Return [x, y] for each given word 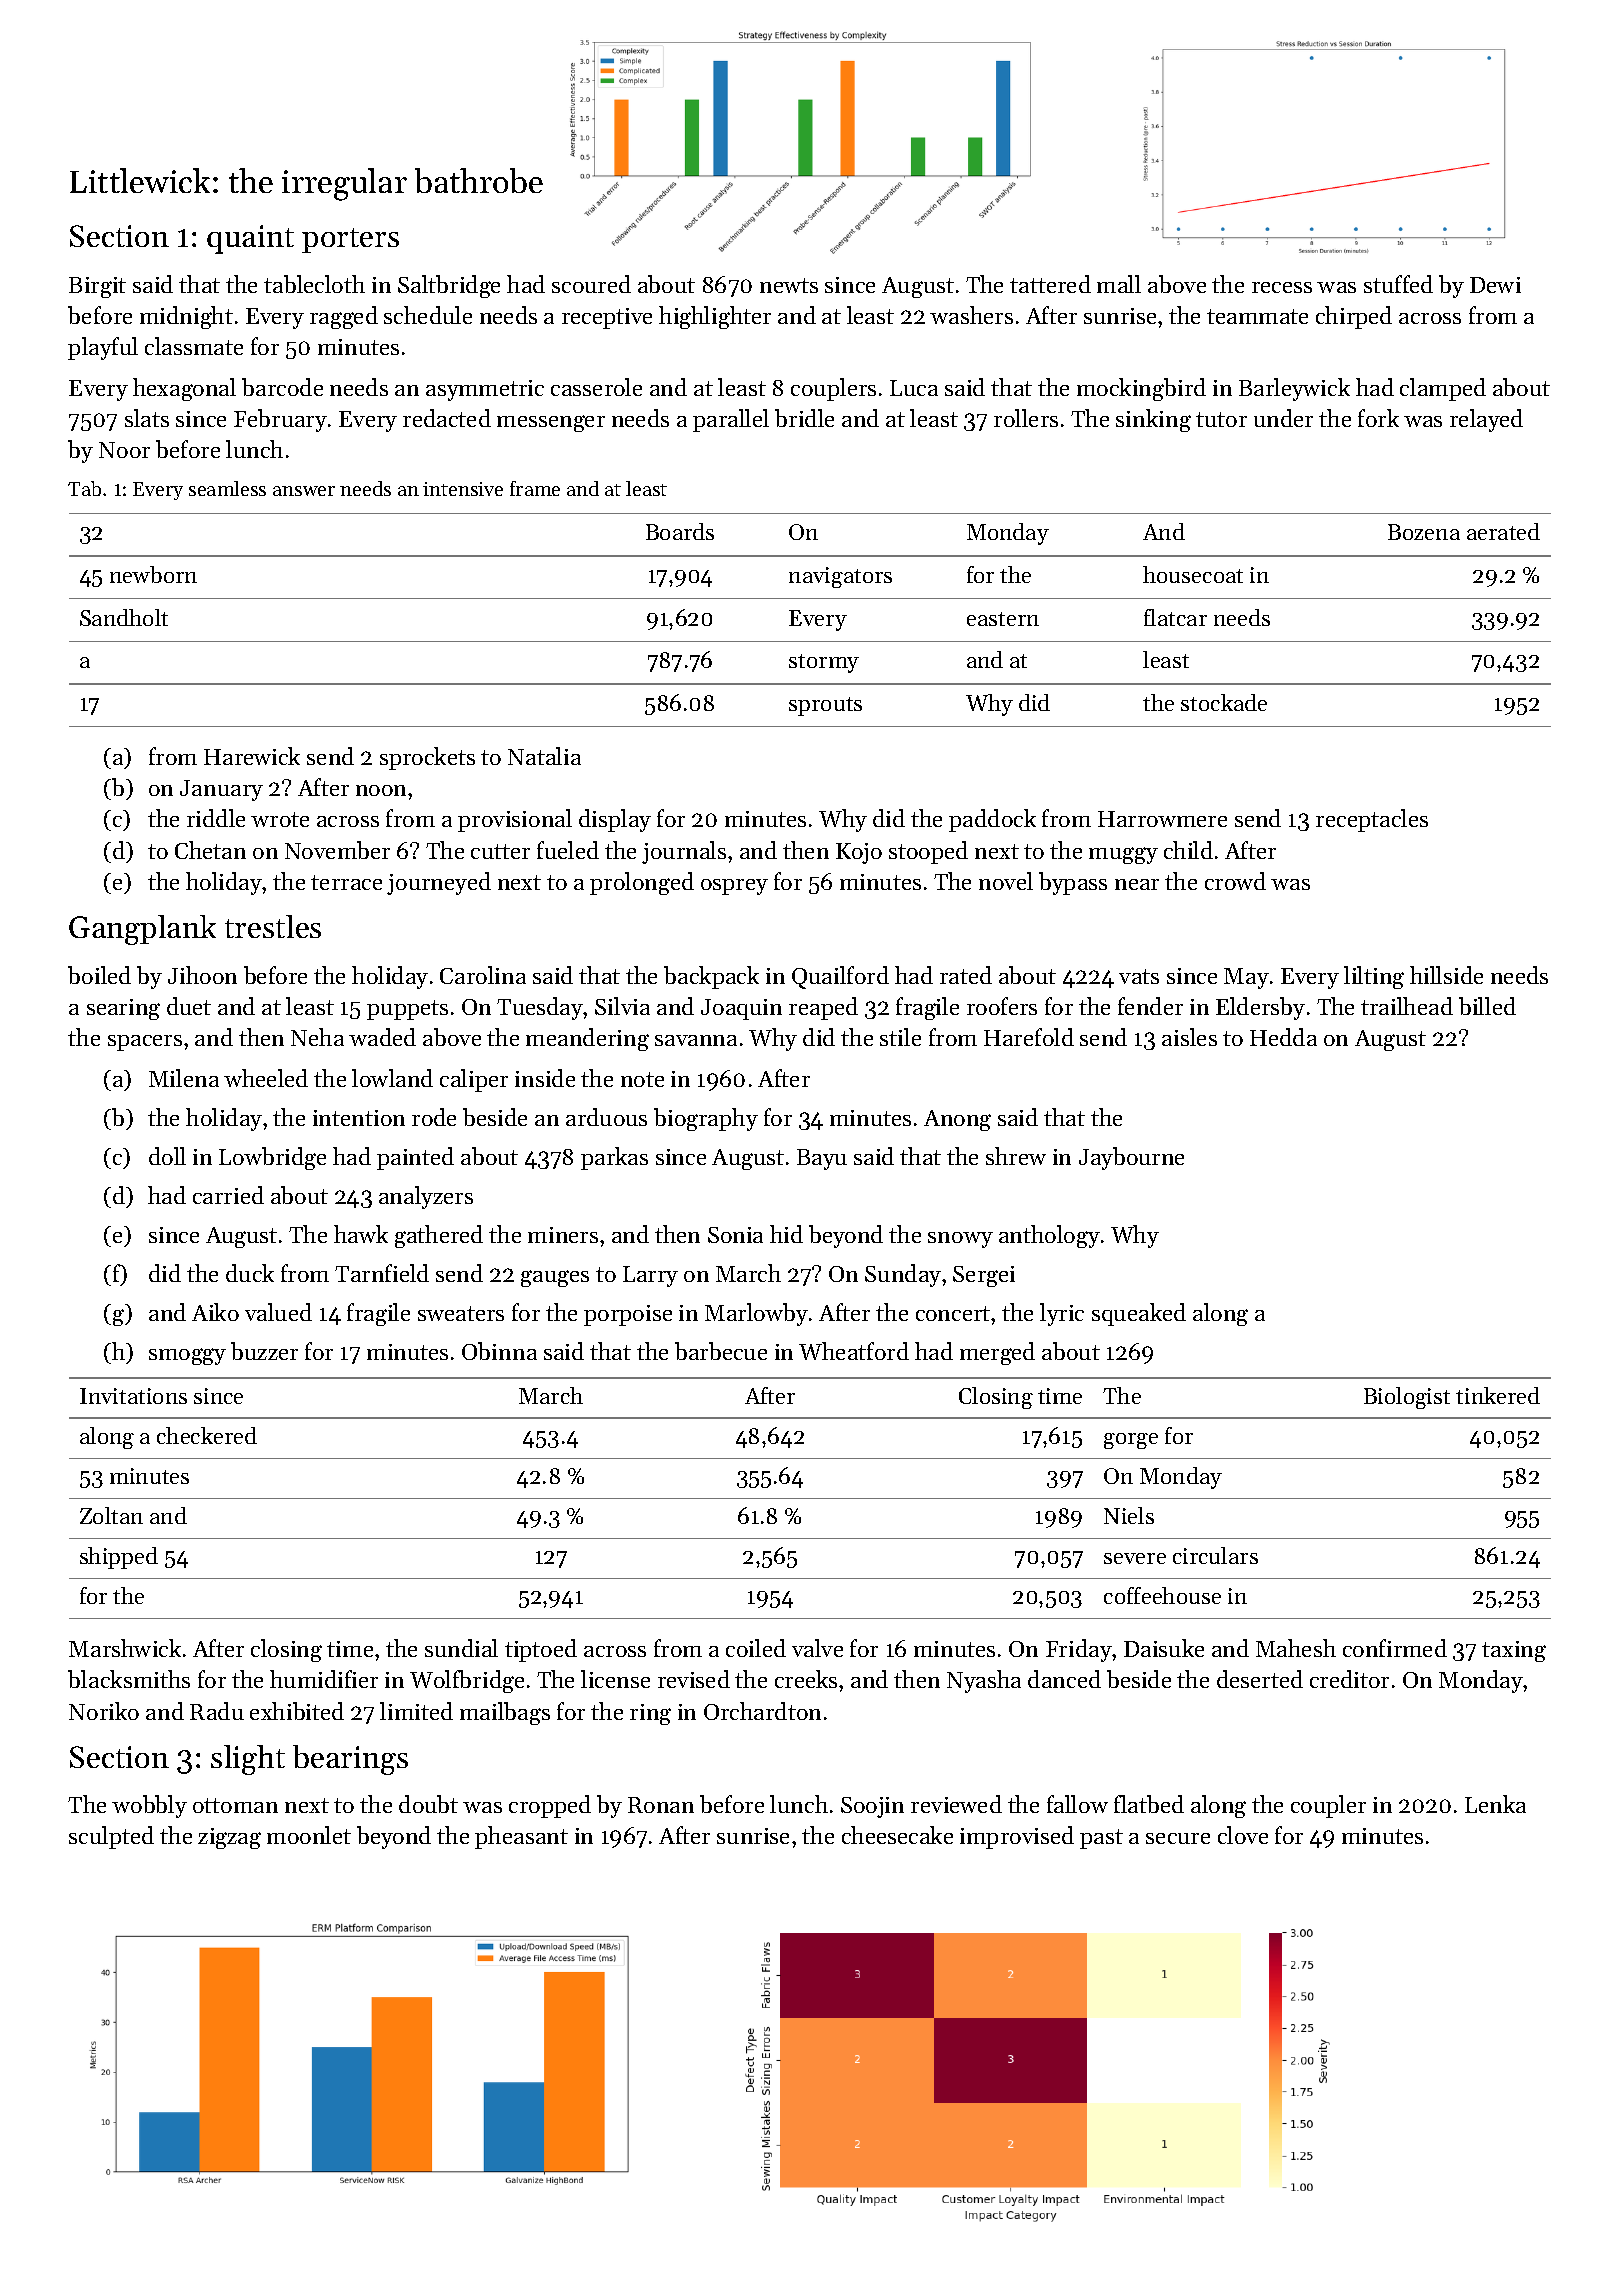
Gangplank [142, 930]
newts [789, 285]
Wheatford [854, 1351]
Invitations [133, 1396]
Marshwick [125, 1648]
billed [1487, 1006]
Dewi [1495, 285]
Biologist [1407, 1398]
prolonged [642, 883]
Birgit [97, 287]
